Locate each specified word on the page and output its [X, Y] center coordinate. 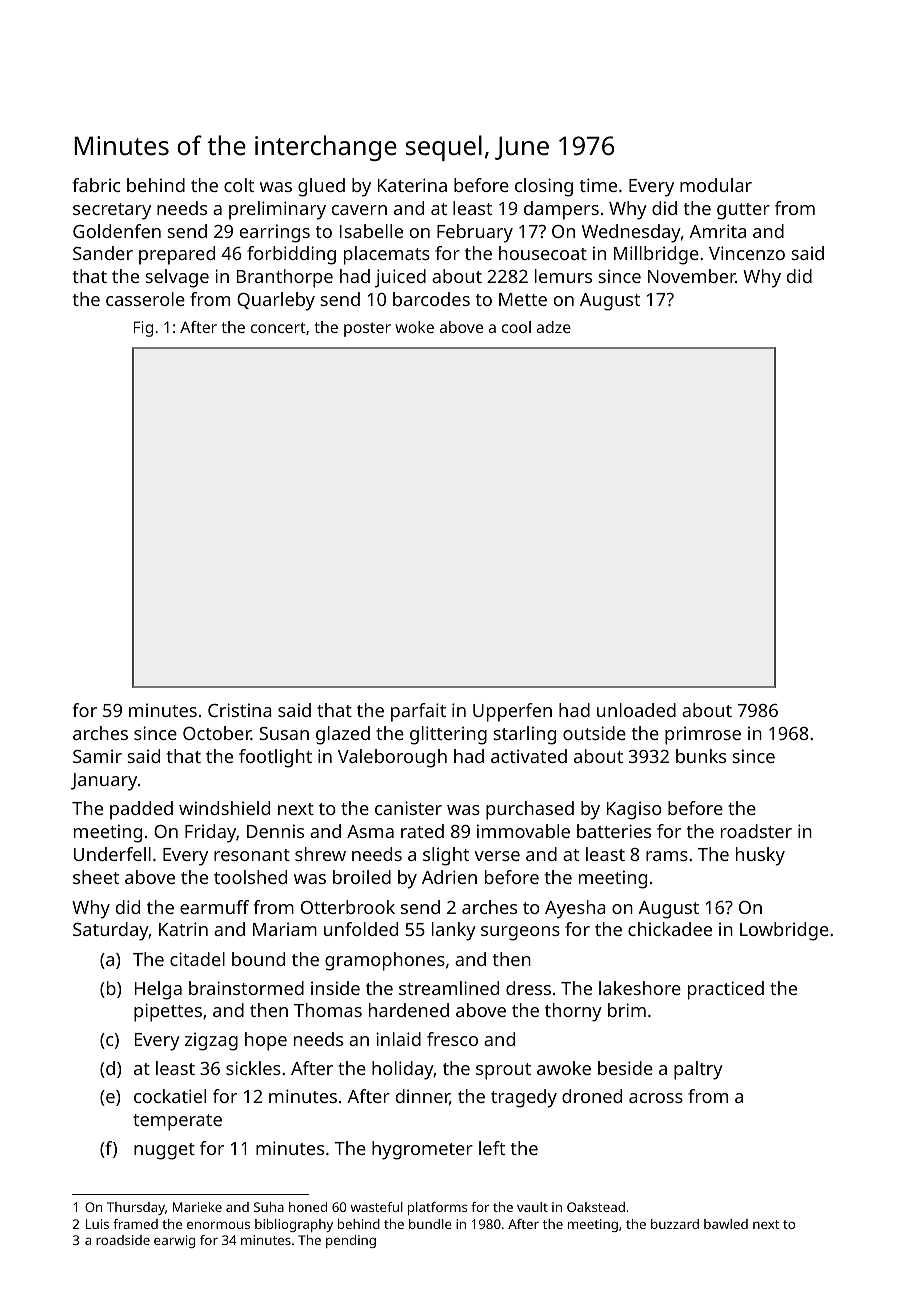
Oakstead [596, 1207]
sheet [96, 877]
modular [716, 185]
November [692, 276]
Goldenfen [117, 231]
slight [446, 856]
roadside [123, 1240]
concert [278, 327]
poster [367, 329]
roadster [756, 831]
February [475, 233]
